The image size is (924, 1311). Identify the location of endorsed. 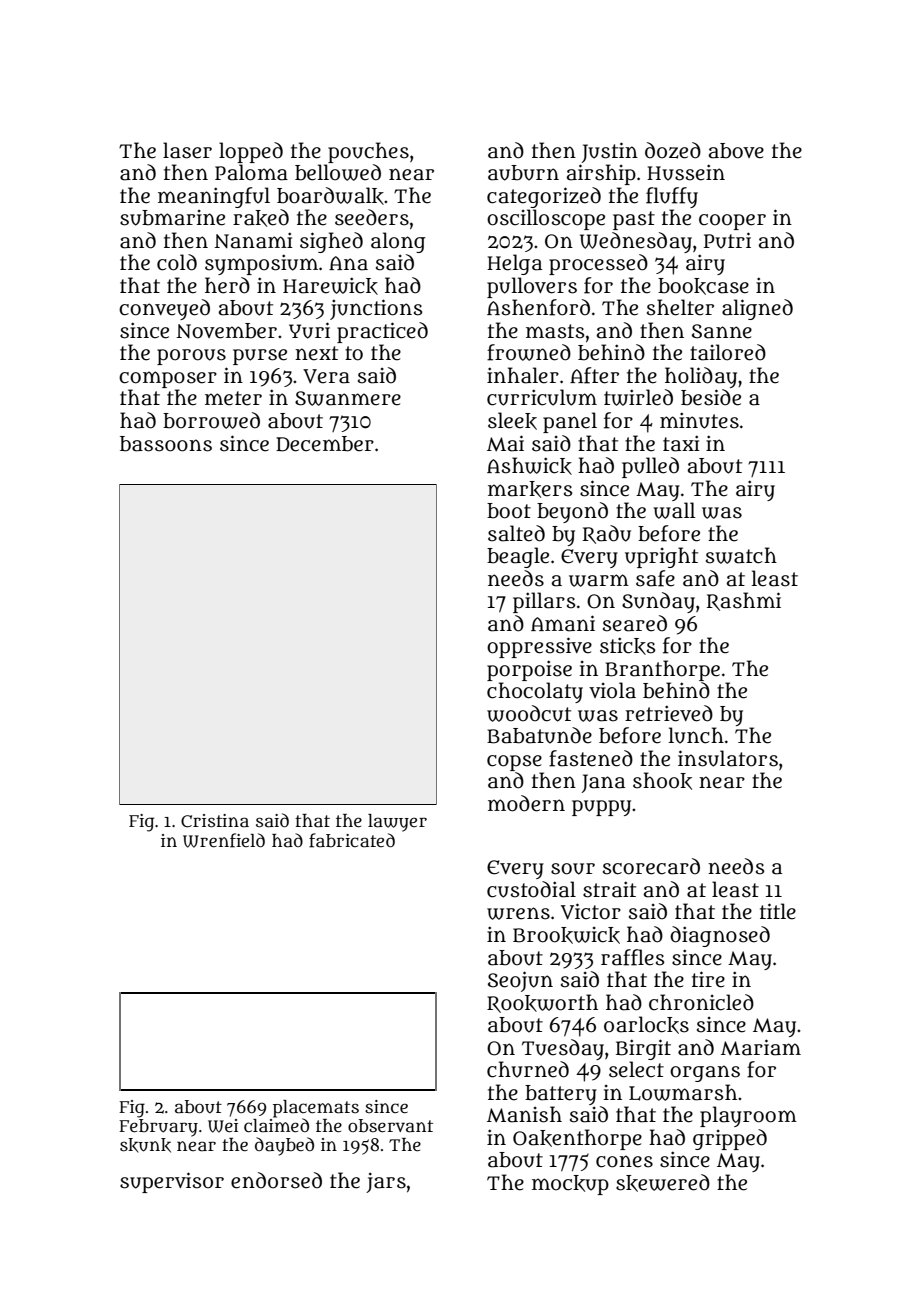
(276, 1180).
